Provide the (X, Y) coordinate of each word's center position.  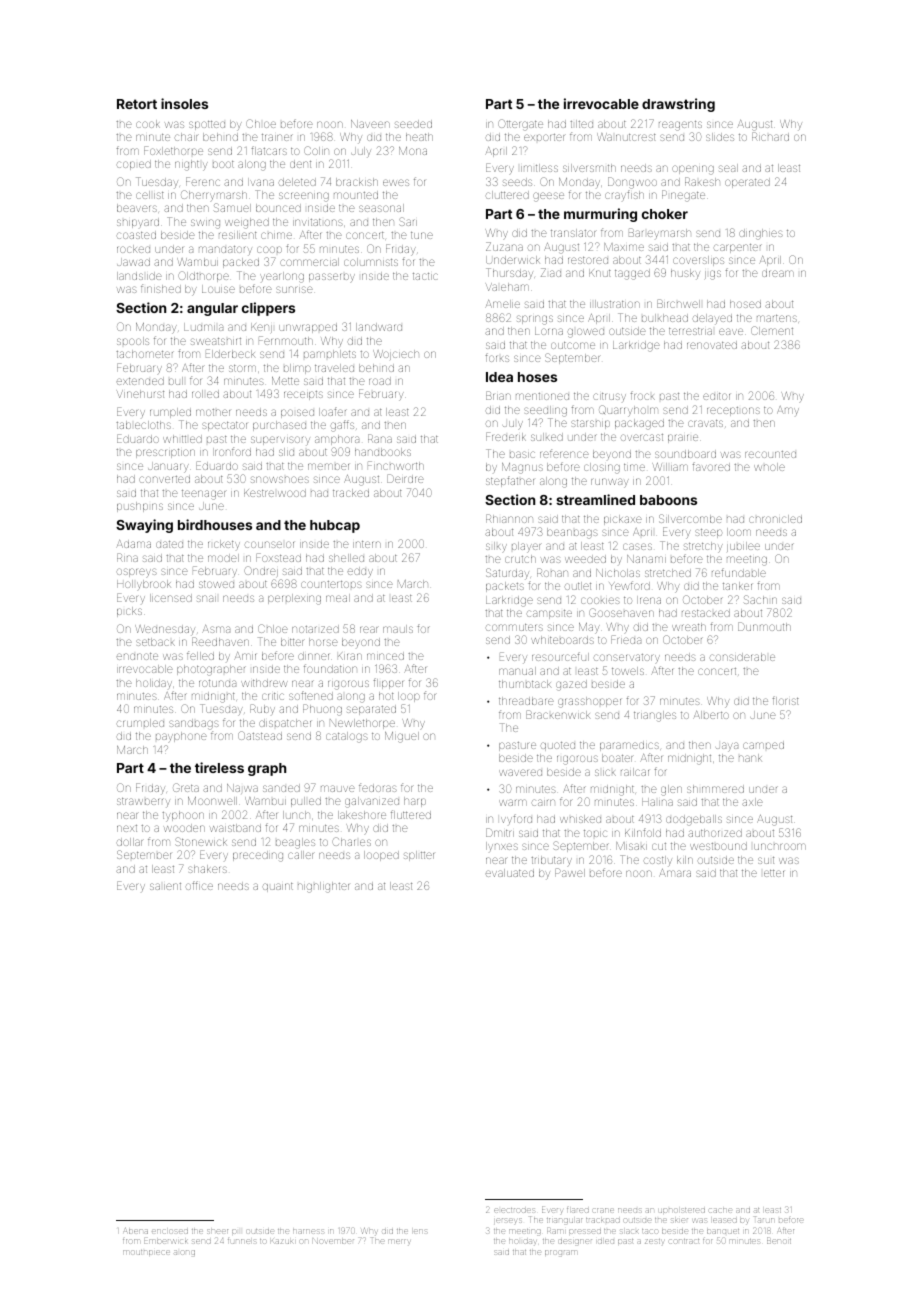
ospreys (137, 573)
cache (720, 1210)
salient (165, 886)
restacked (706, 613)
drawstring (678, 105)
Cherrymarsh (214, 196)
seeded (413, 124)
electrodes (514, 1210)
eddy (360, 572)
